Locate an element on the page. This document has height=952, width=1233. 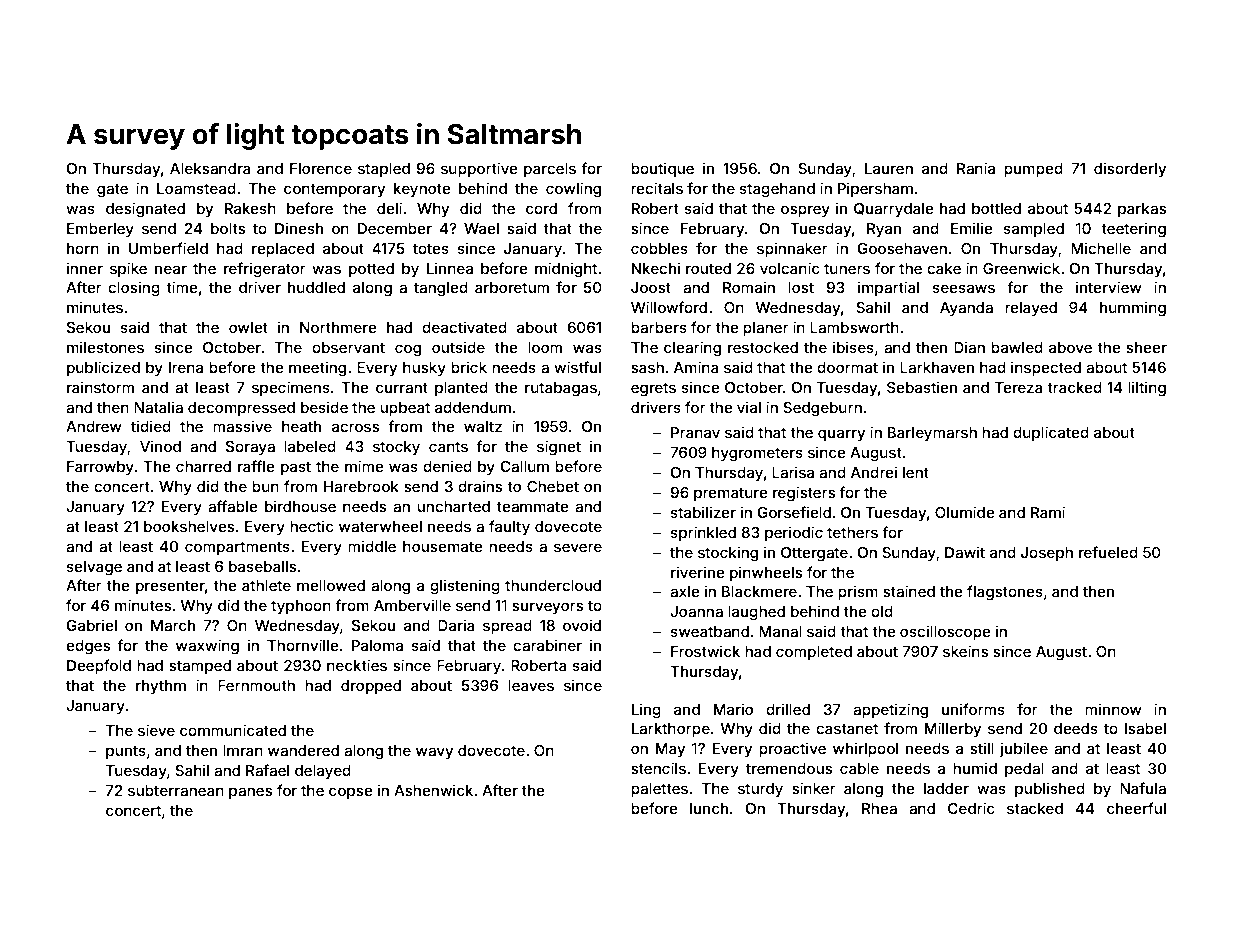
Rania is located at coordinates (976, 168).
